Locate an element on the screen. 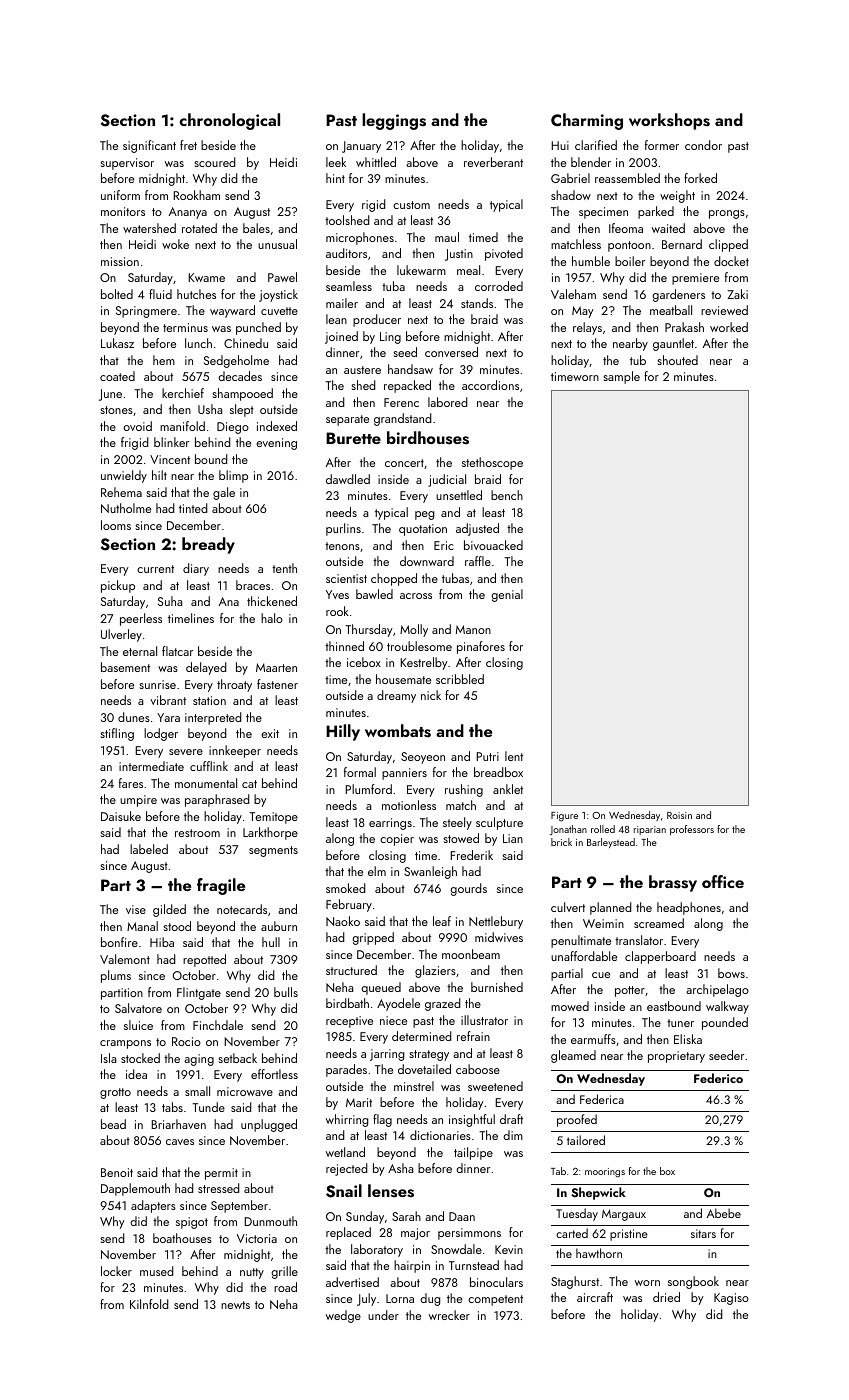  shampooed is located at coordinates (242, 394).
